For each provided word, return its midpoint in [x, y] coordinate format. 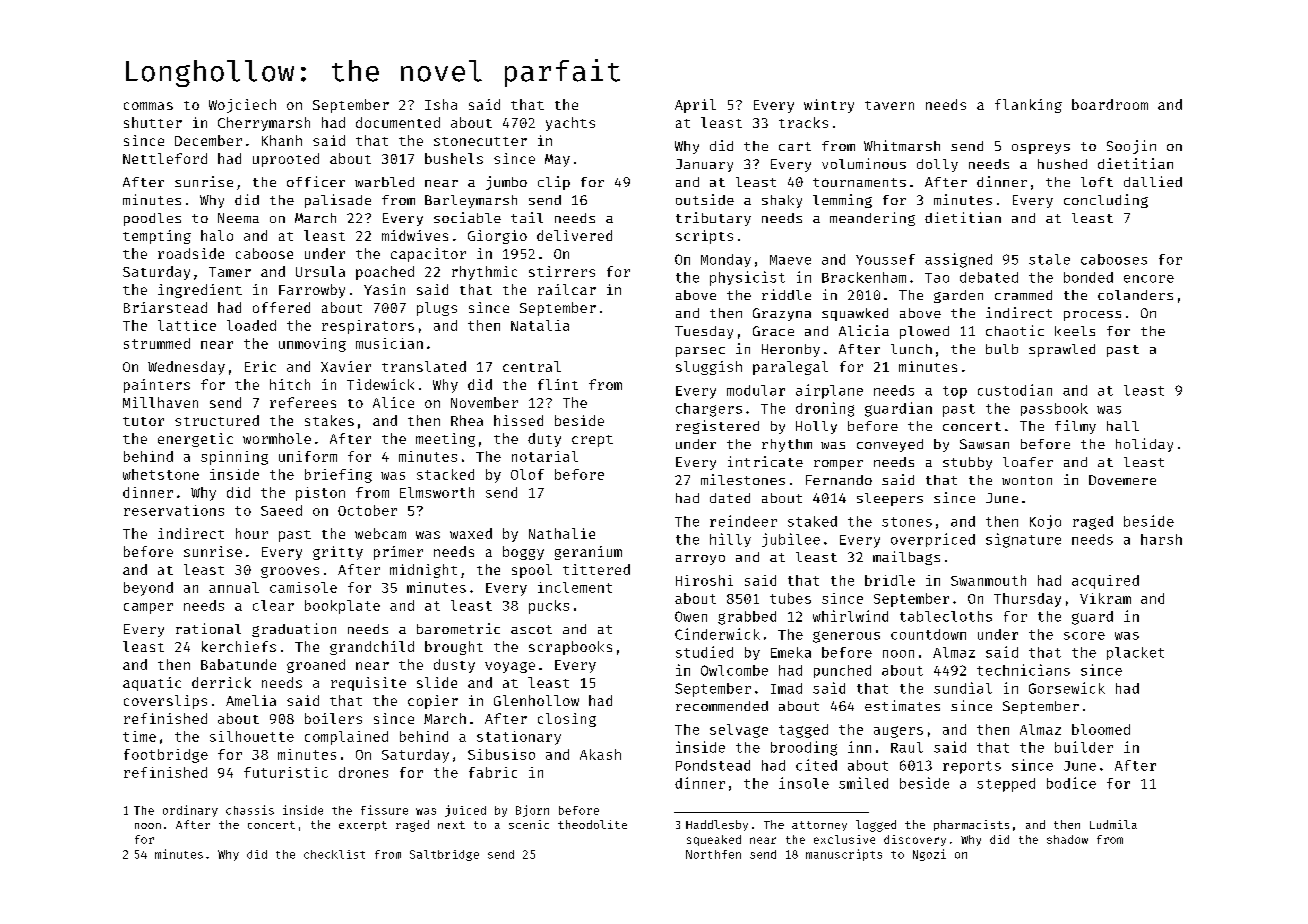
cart [795, 146]
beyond [148, 589]
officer [316, 181]
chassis [250, 810]
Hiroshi [704, 580]
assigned [958, 260]
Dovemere [1122, 480]
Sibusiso [501, 754]
